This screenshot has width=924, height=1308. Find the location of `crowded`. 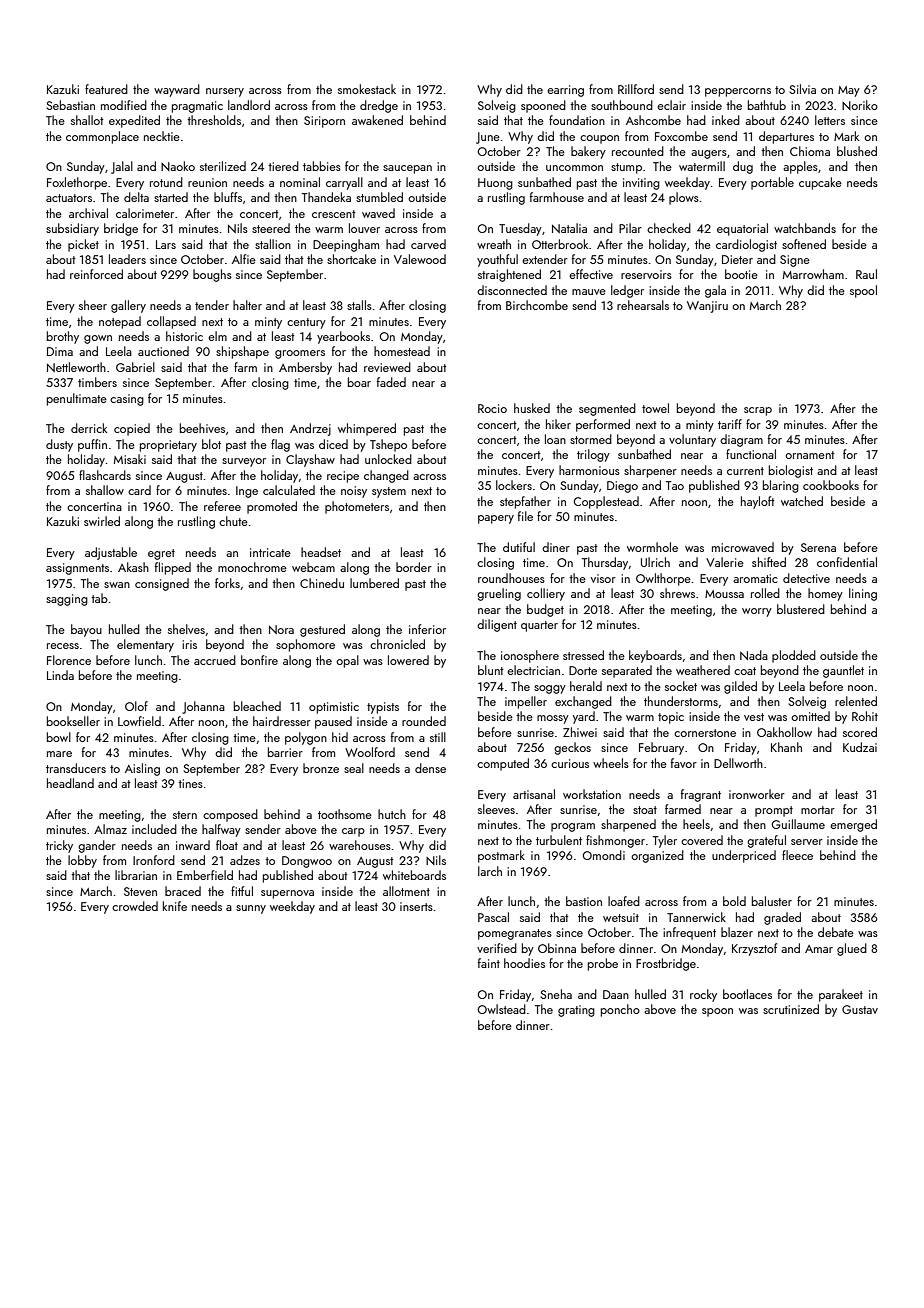

crowded is located at coordinates (135, 906).
